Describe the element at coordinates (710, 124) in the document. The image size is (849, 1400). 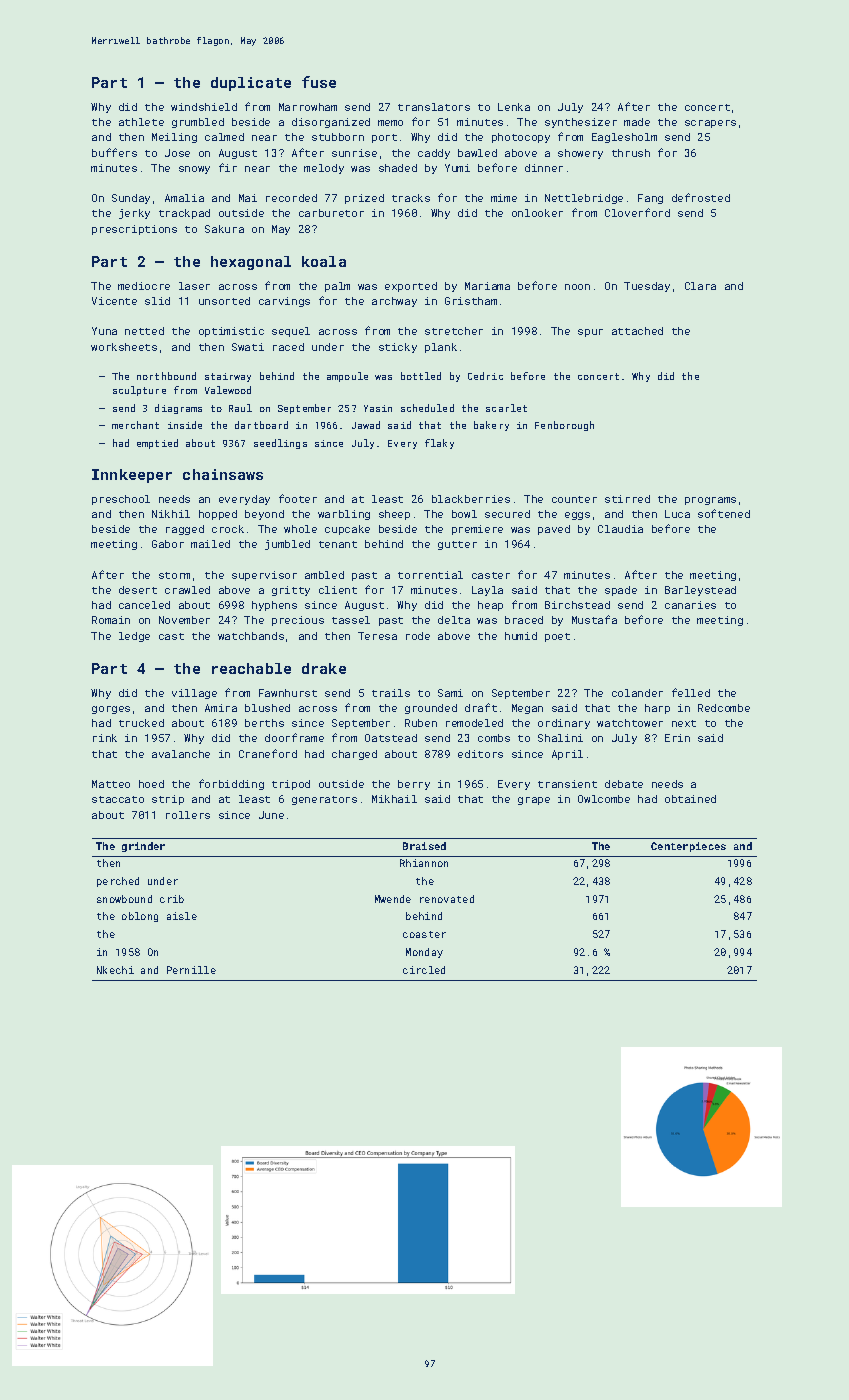
I see `scrapers` at that location.
